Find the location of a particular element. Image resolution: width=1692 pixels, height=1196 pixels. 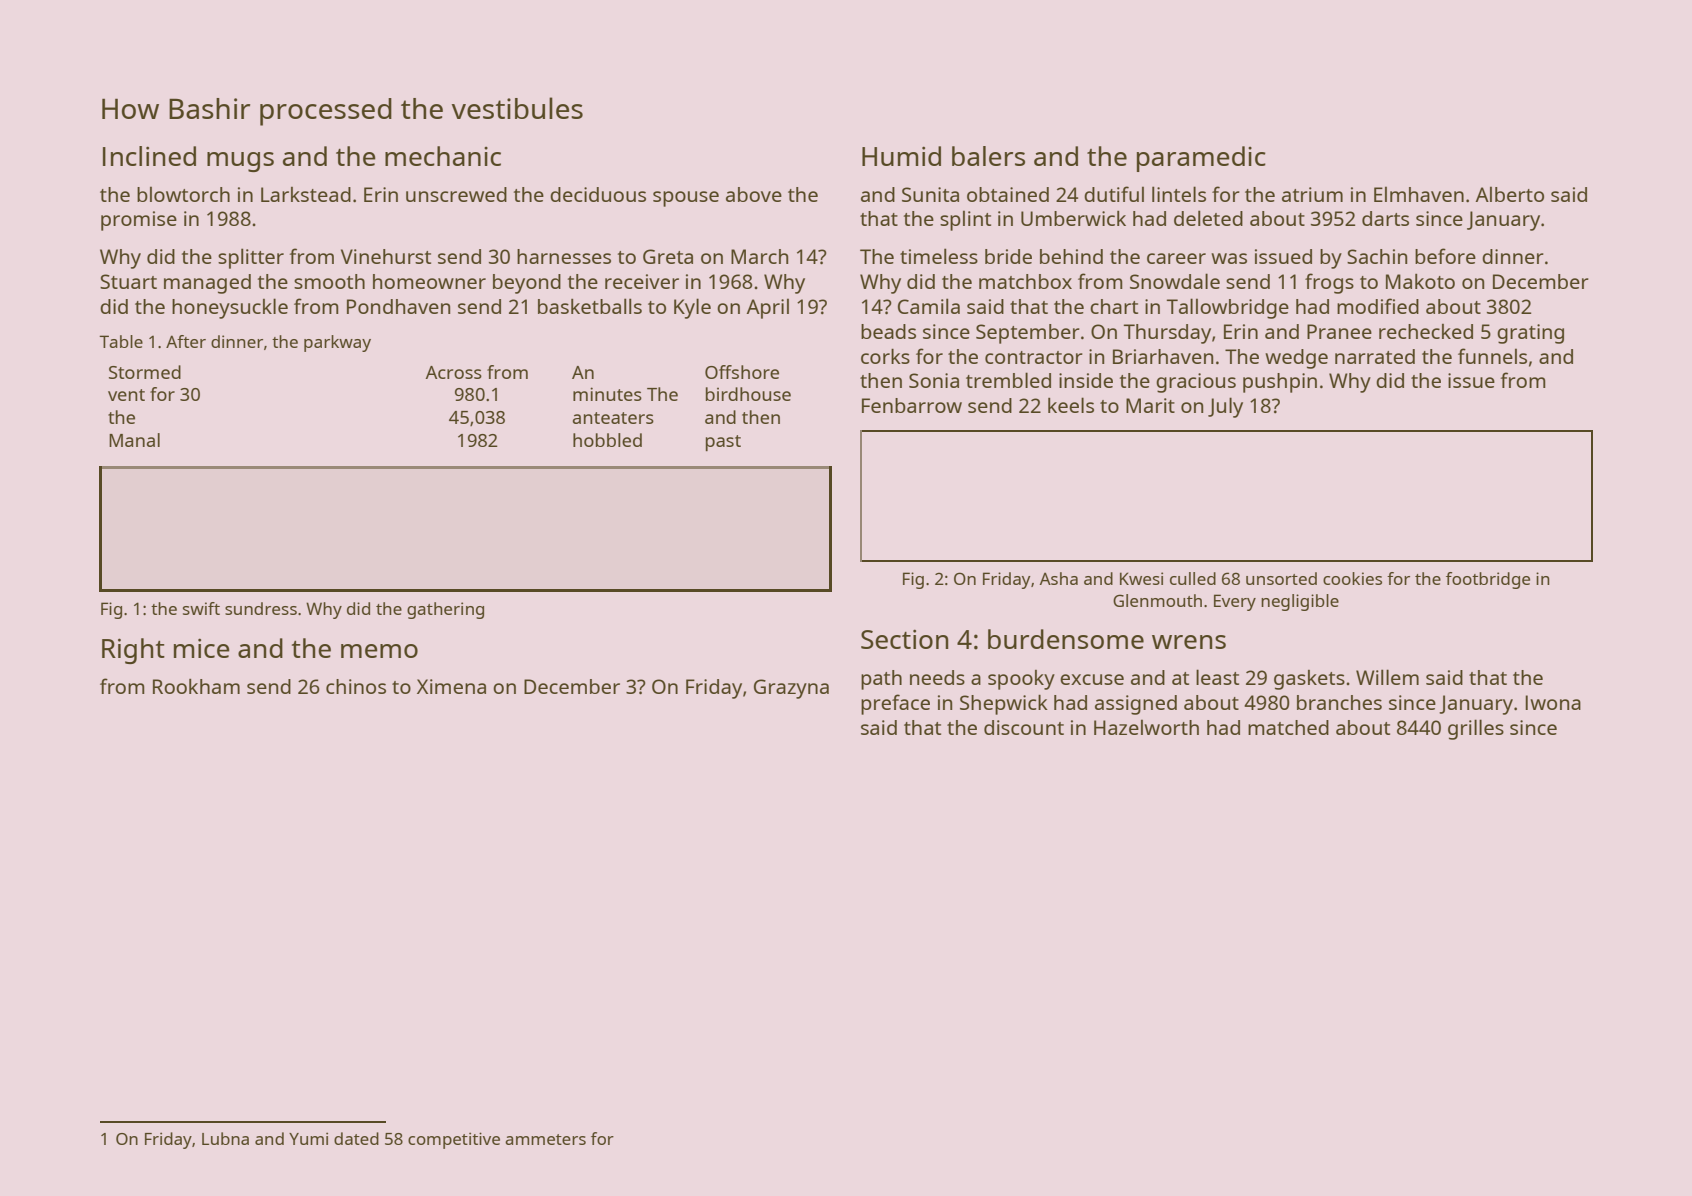

grilles is located at coordinates (1476, 729).
